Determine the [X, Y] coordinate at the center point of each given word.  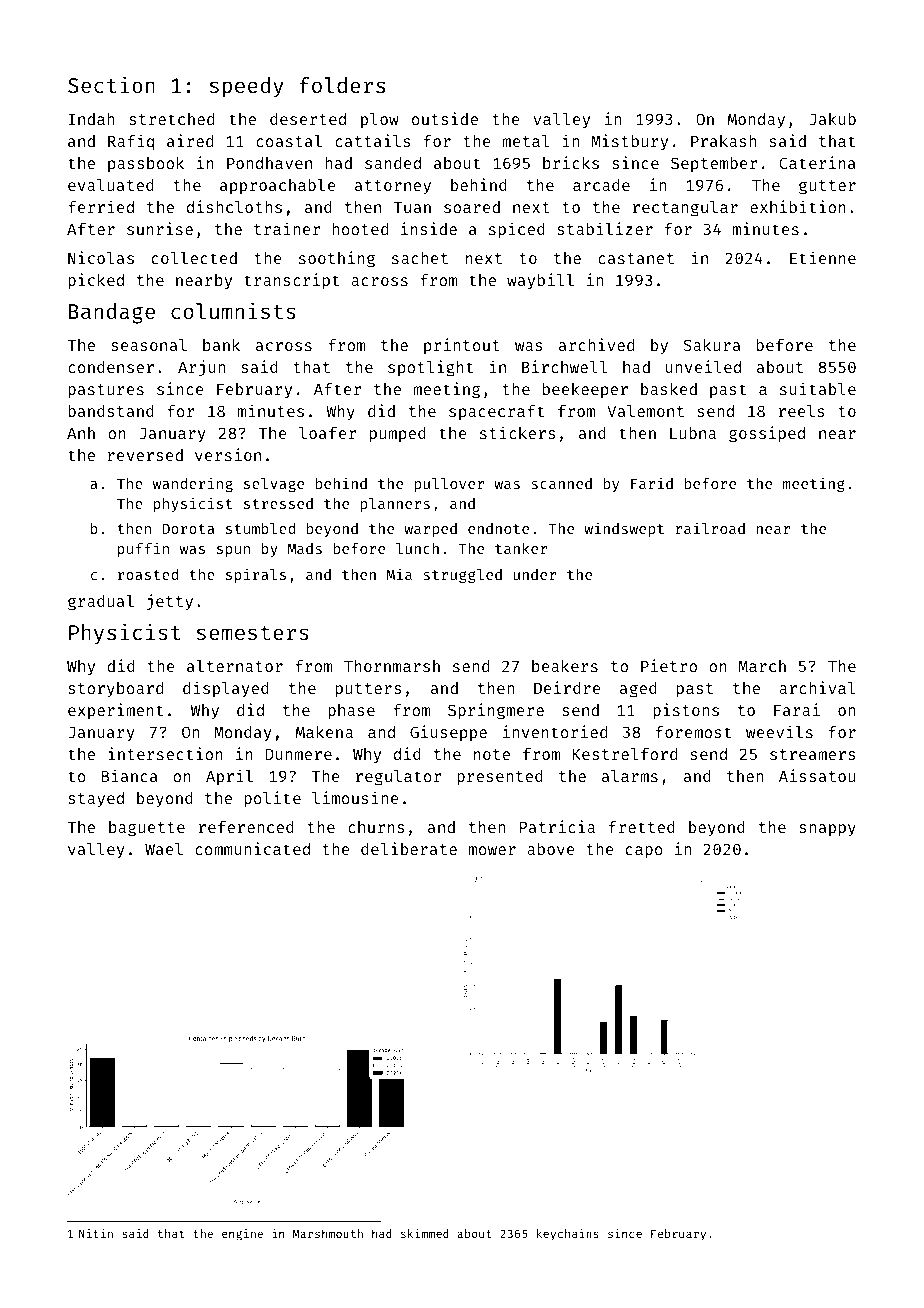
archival [817, 687]
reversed [145, 455]
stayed [96, 800]
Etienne [823, 257]
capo [644, 852]
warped [430, 530]
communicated [252, 848]
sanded [393, 163]
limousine [355, 797]
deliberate [409, 848]
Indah [91, 119]
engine [242, 1235]
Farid [652, 483]
